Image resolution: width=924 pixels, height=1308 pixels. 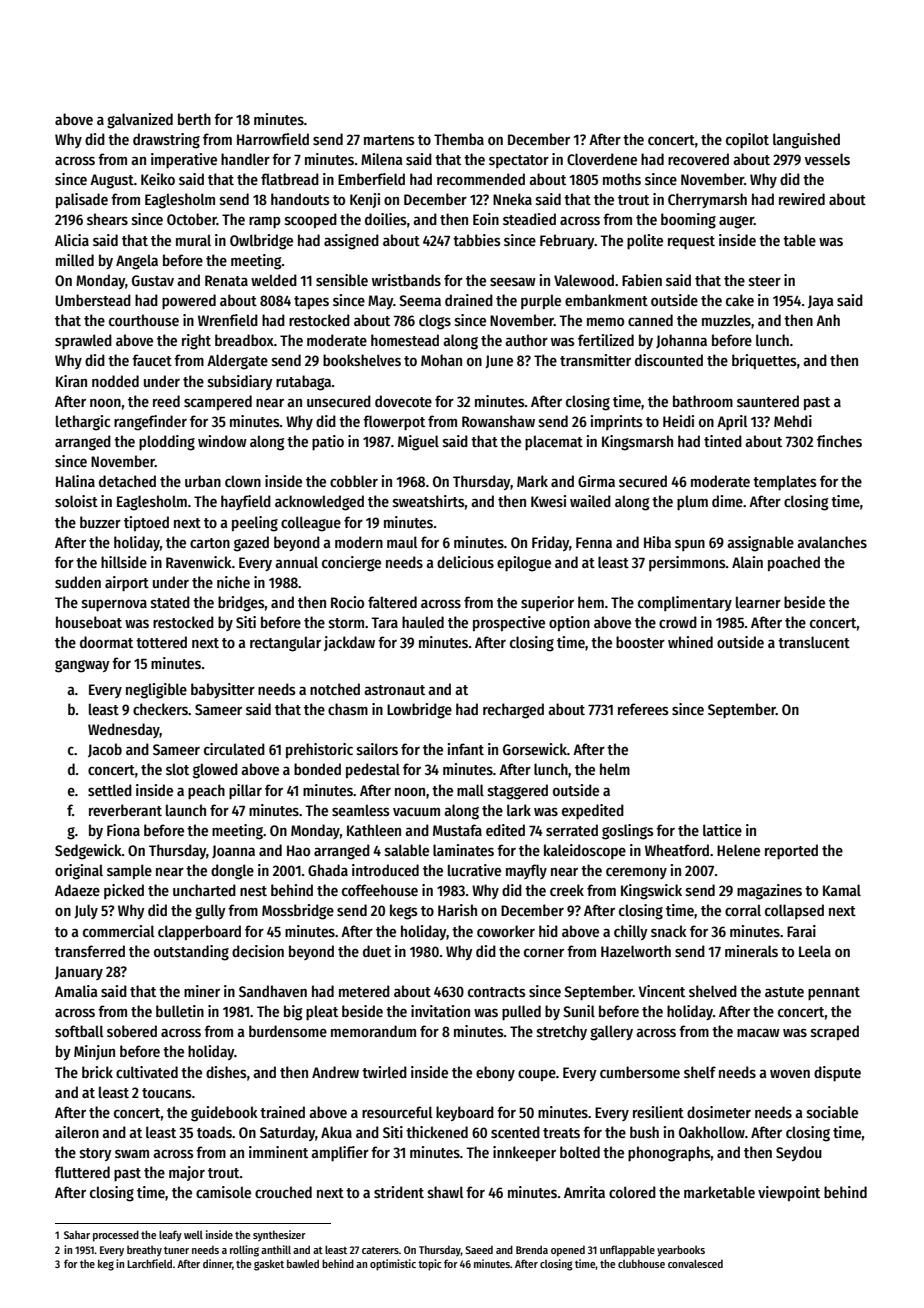 I want to click on rewired, so click(x=802, y=199).
